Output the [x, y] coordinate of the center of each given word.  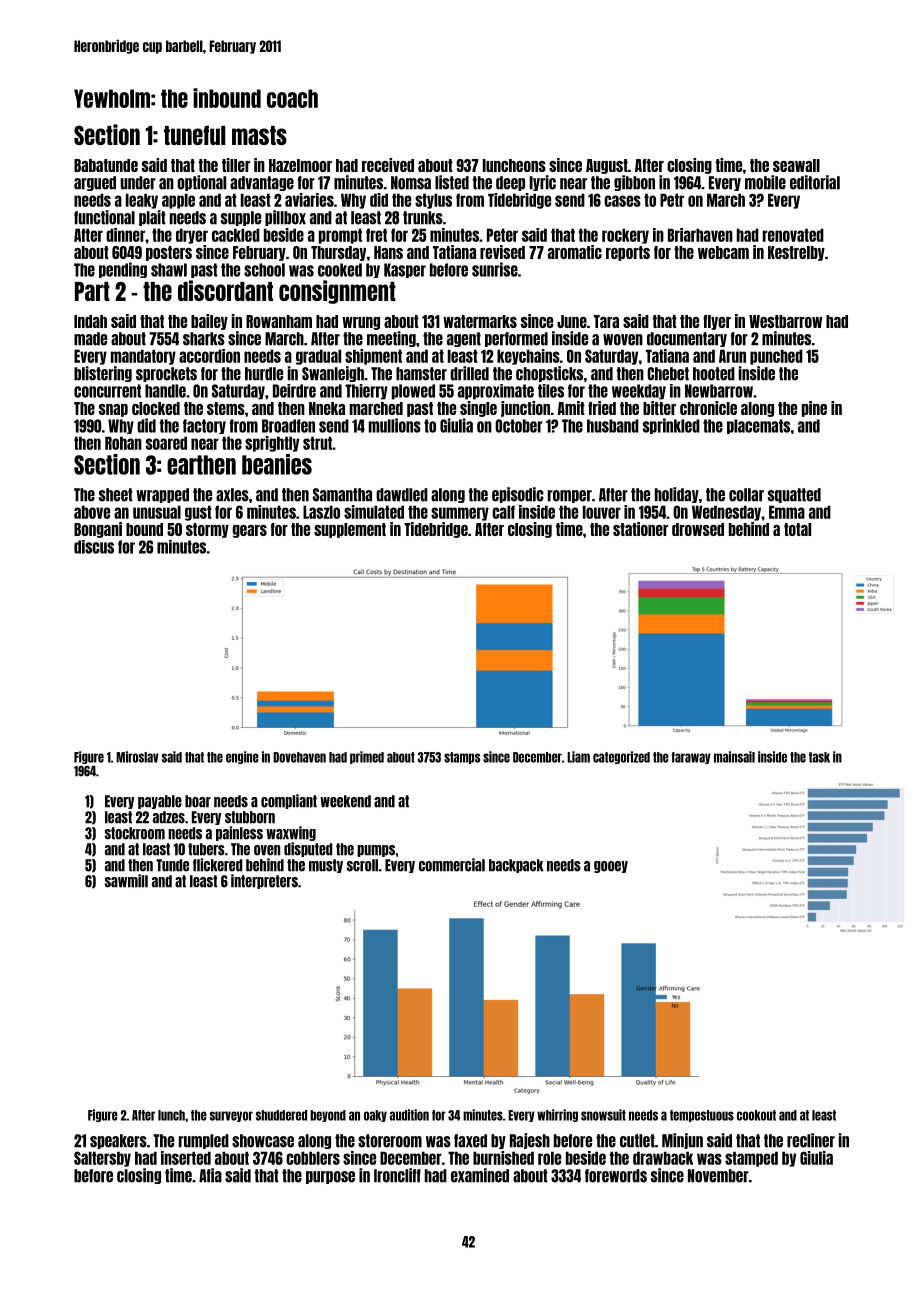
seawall [796, 165]
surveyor [231, 1116]
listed [452, 182]
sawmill [126, 881]
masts [259, 135]
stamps [462, 758]
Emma [787, 512]
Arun [732, 356]
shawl [169, 270]
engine [242, 757]
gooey [611, 867]
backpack [516, 866]
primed [367, 757]
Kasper [405, 270]
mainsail [734, 757]
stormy [207, 530]
